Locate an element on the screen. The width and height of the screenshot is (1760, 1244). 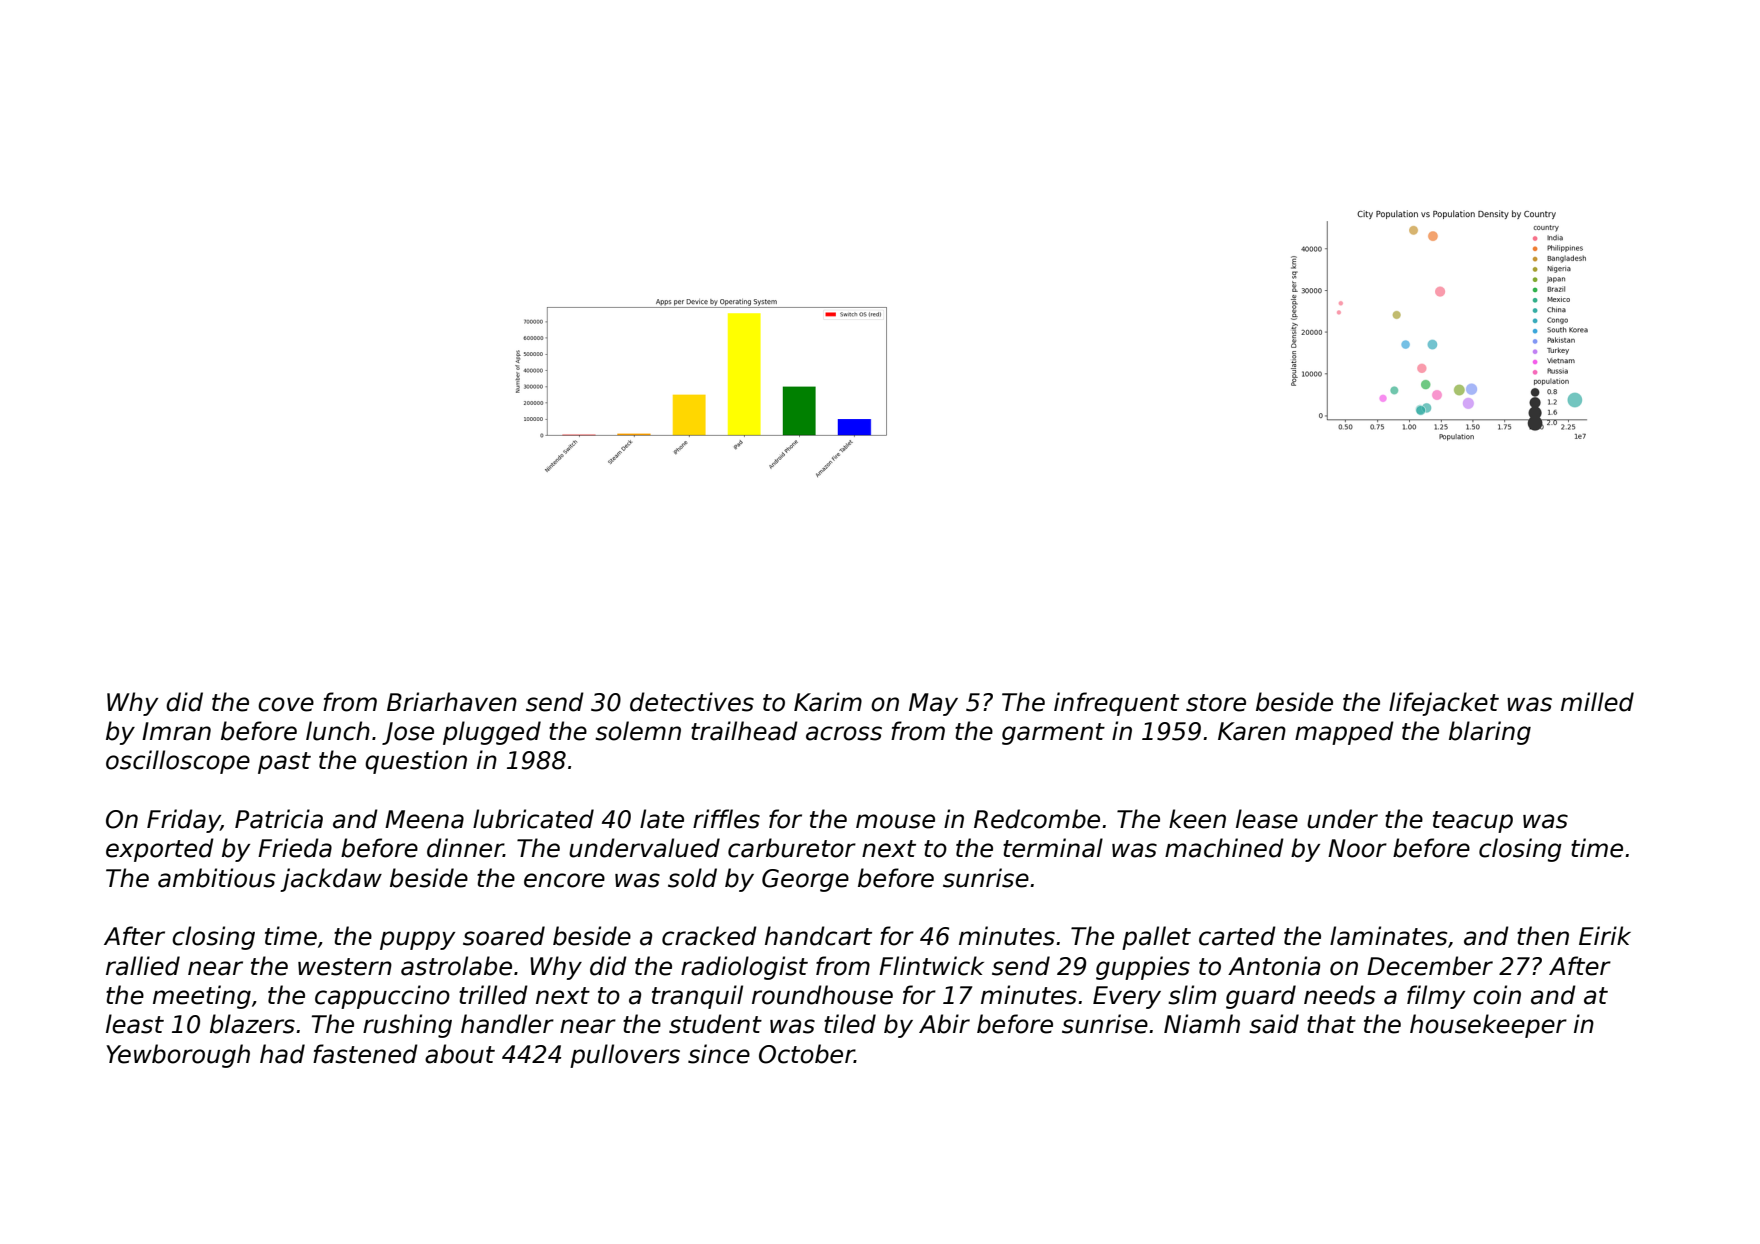
Noor is located at coordinates (1357, 848).
